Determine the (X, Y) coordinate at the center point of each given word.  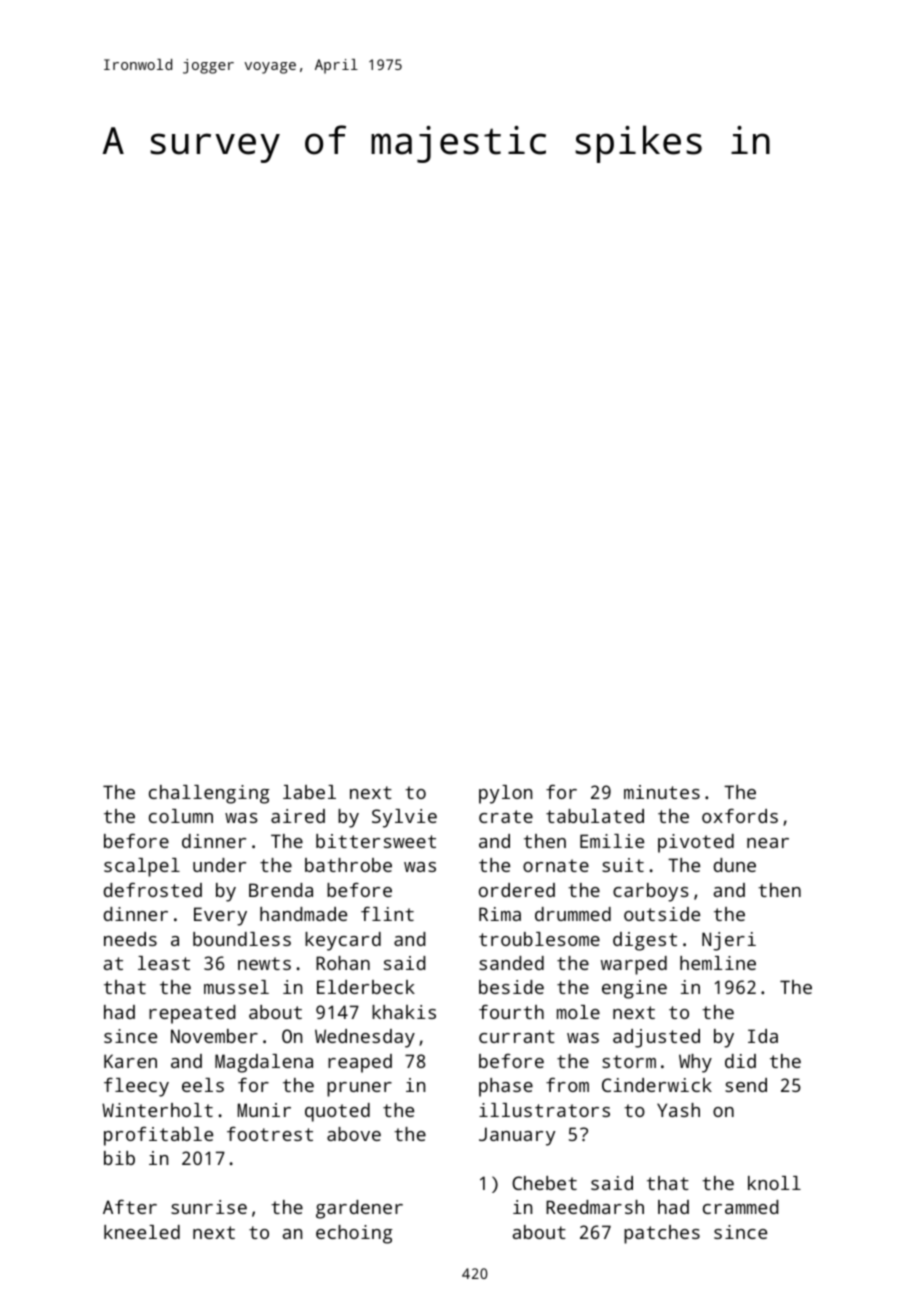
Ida (763, 1036)
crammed (741, 1207)
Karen (130, 1061)
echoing (354, 1234)
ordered (517, 890)
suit (623, 865)
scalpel (142, 867)
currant (517, 1036)
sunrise (209, 1207)
